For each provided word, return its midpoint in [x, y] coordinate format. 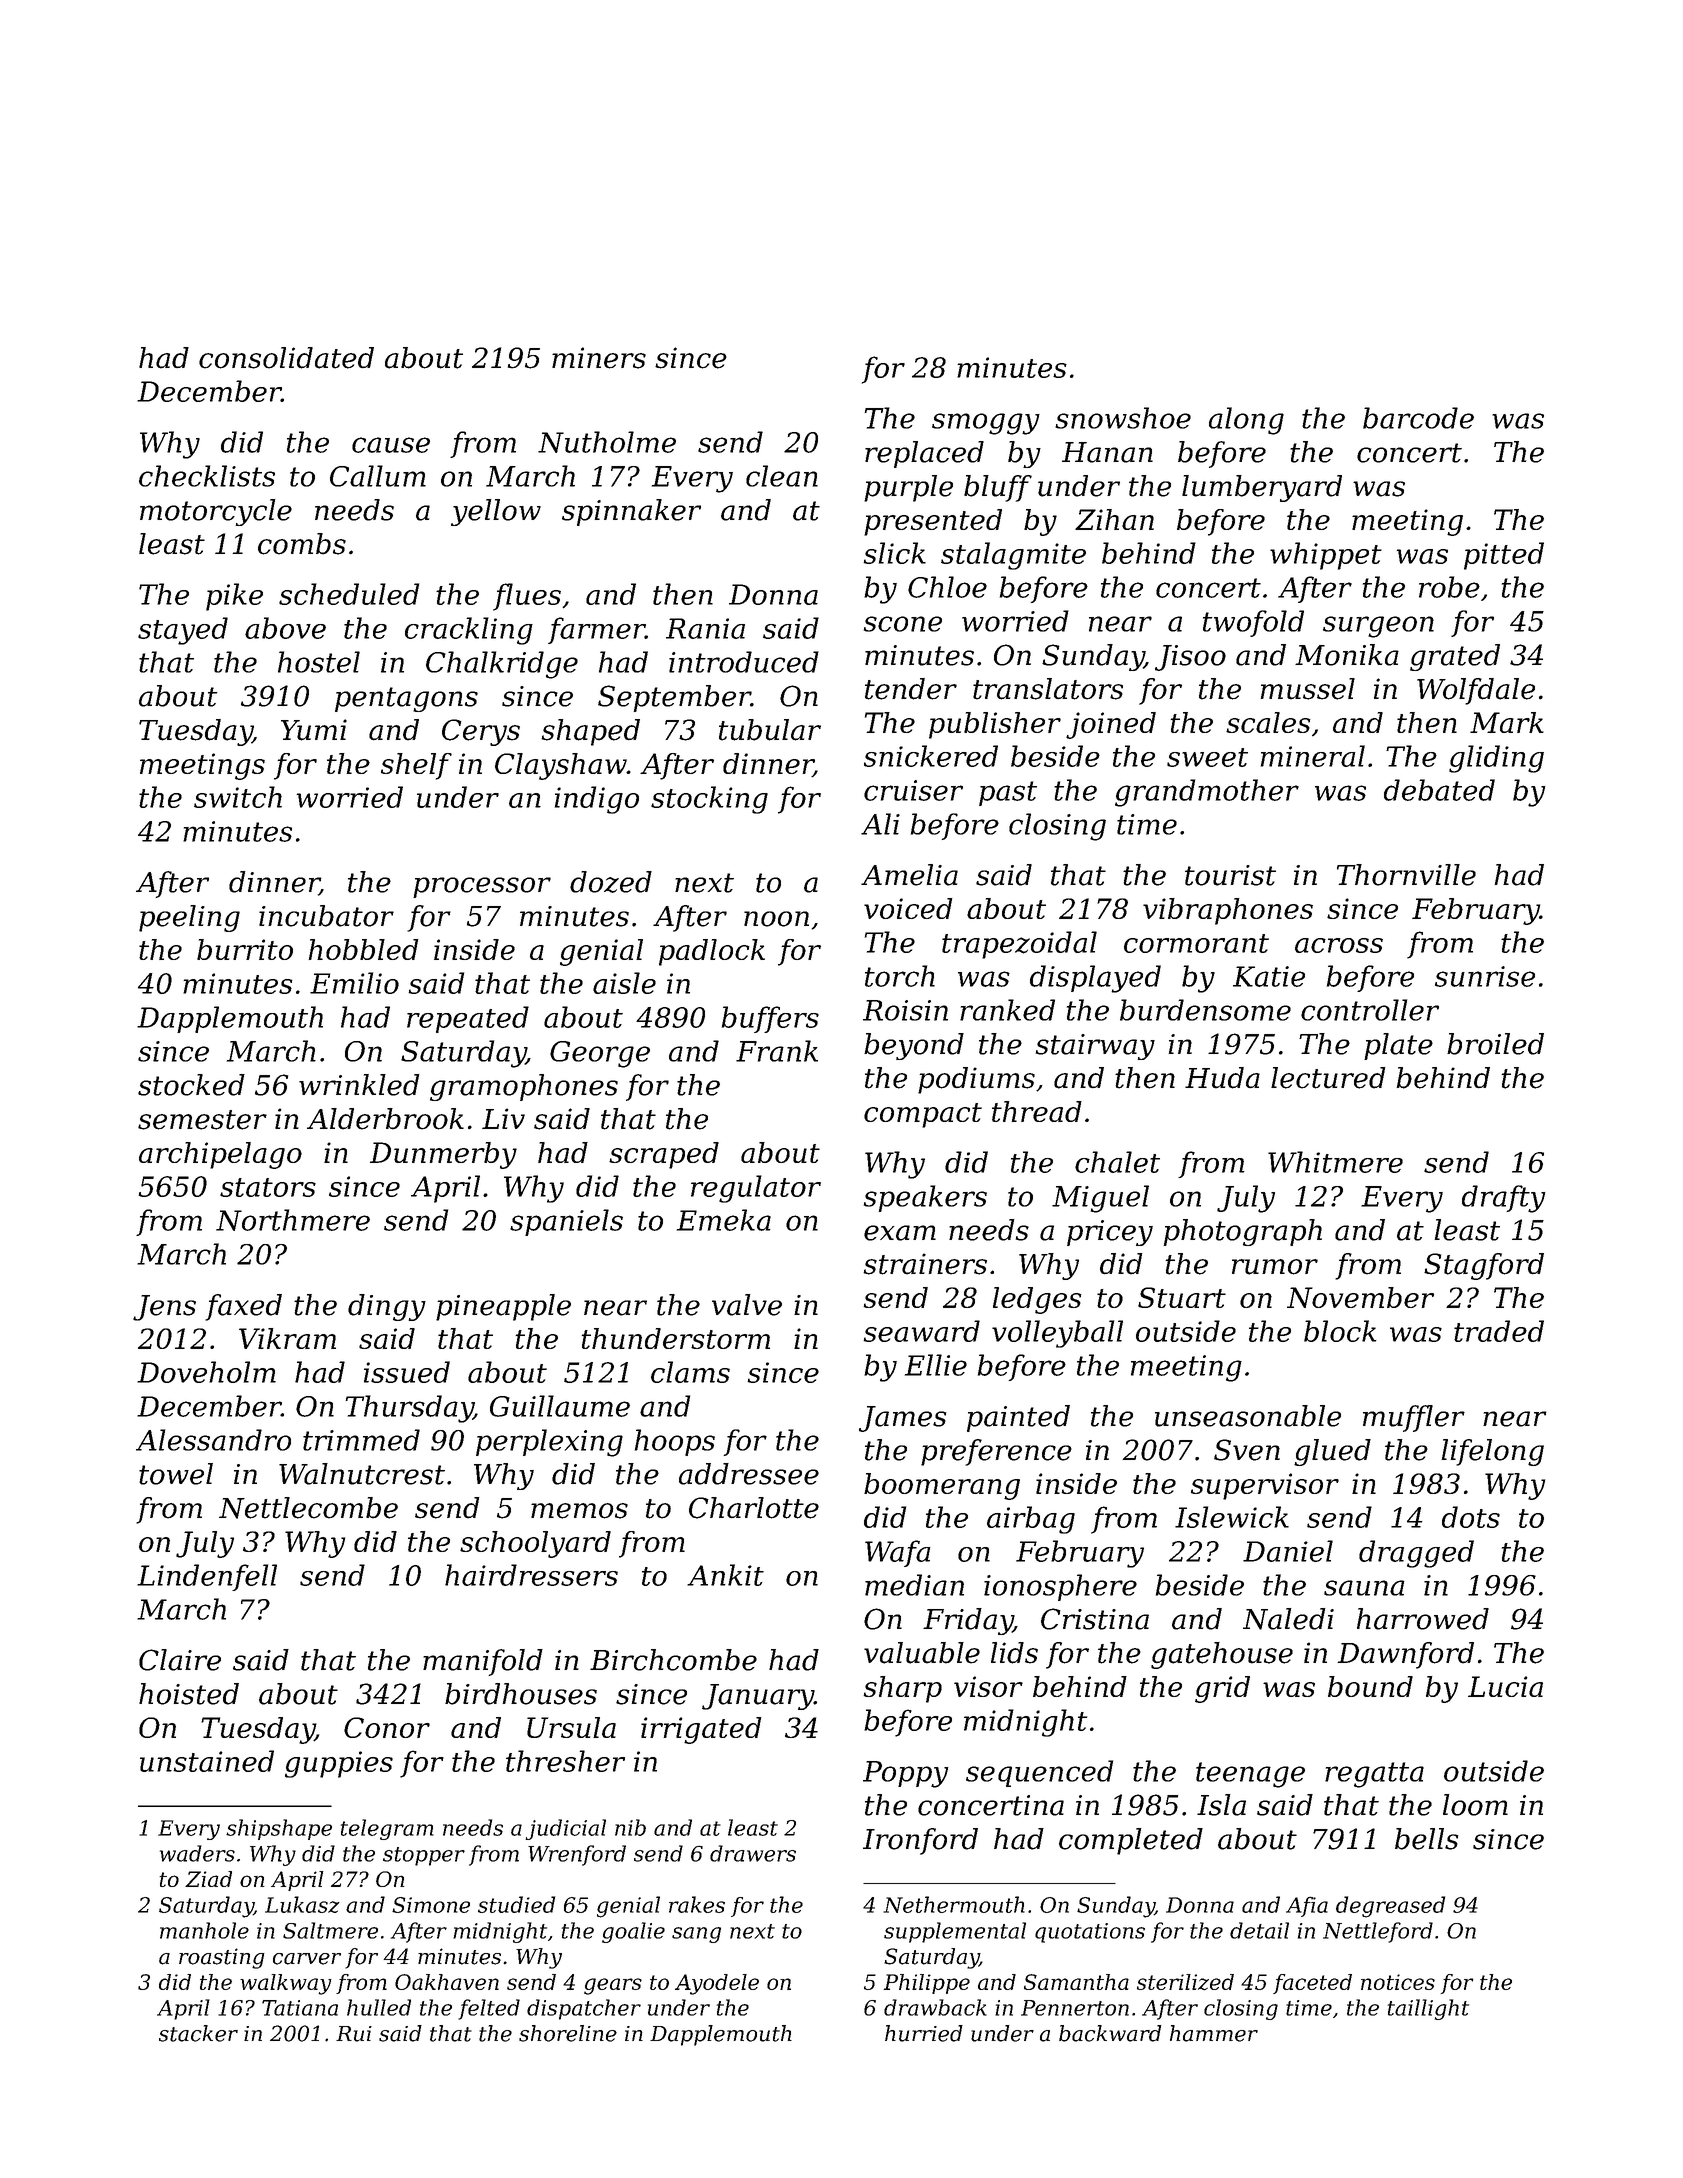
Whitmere [1335, 1162]
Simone [431, 1905]
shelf [416, 766]
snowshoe [1123, 418]
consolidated [286, 358]
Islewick [1232, 1517]
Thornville [1406, 875]
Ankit [725, 1575]
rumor [1275, 1267]
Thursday [409, 1409]
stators [268, 1187]
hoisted [189, 1694]
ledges [1037, 1300]
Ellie [936, 1365]
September [674, 698]
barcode [1418, 418]
